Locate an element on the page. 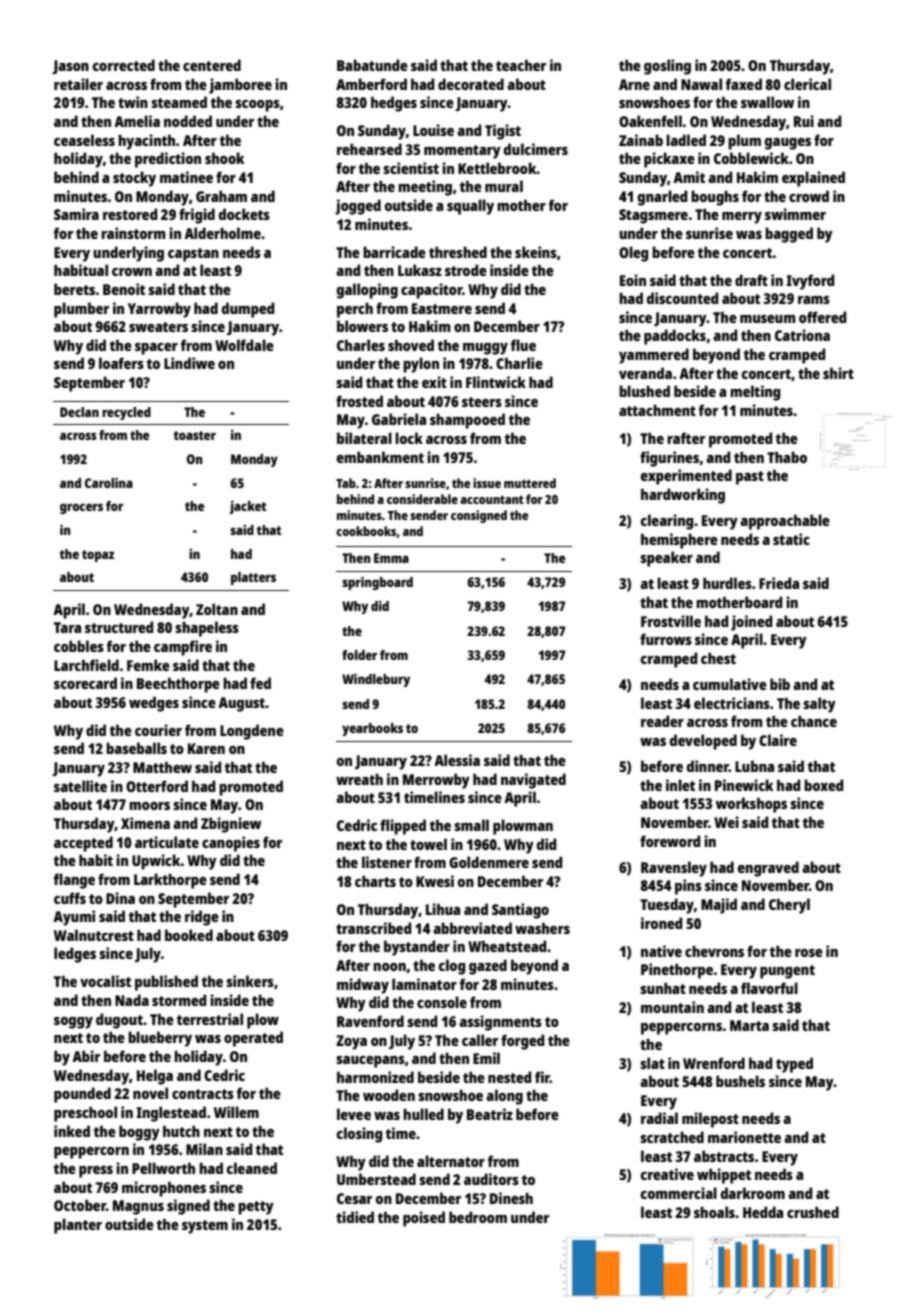 This document has height=1316, width=908. Babatunde is located at coordinates (372, 65).
